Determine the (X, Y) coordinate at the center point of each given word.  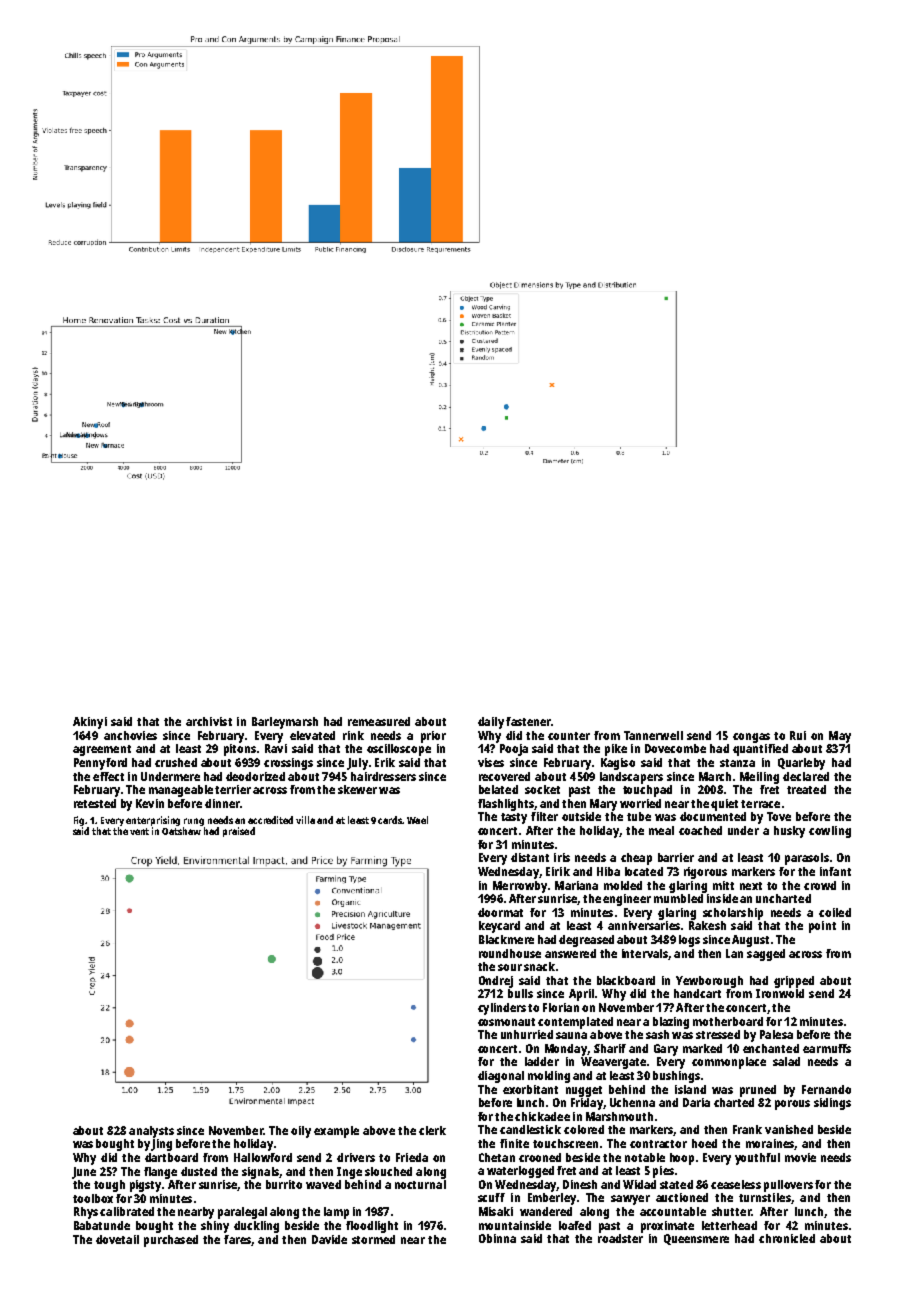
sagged (766, 955)
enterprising (153, 821)
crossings (288, 764)
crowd (820, 885)
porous (792, 1105)
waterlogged (520, 1172)
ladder (542, 1061)
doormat (500, 912)
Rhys (86, 1213)
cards (390, 820)
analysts (151, 1132)
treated (806, 789)
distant (530, 857)
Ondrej (496, 982)
